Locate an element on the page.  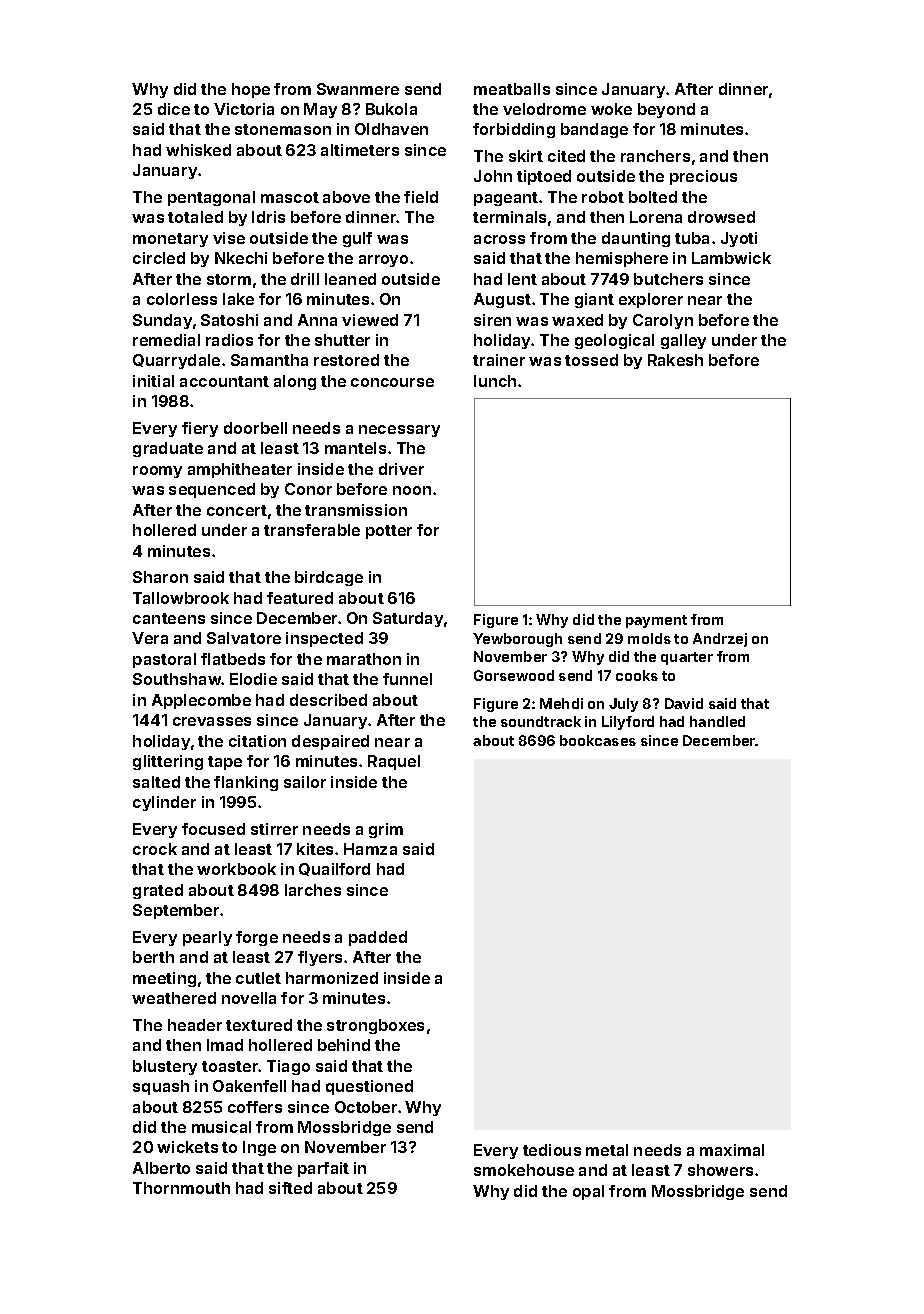
showers is located at coordinates (720, 1170).
